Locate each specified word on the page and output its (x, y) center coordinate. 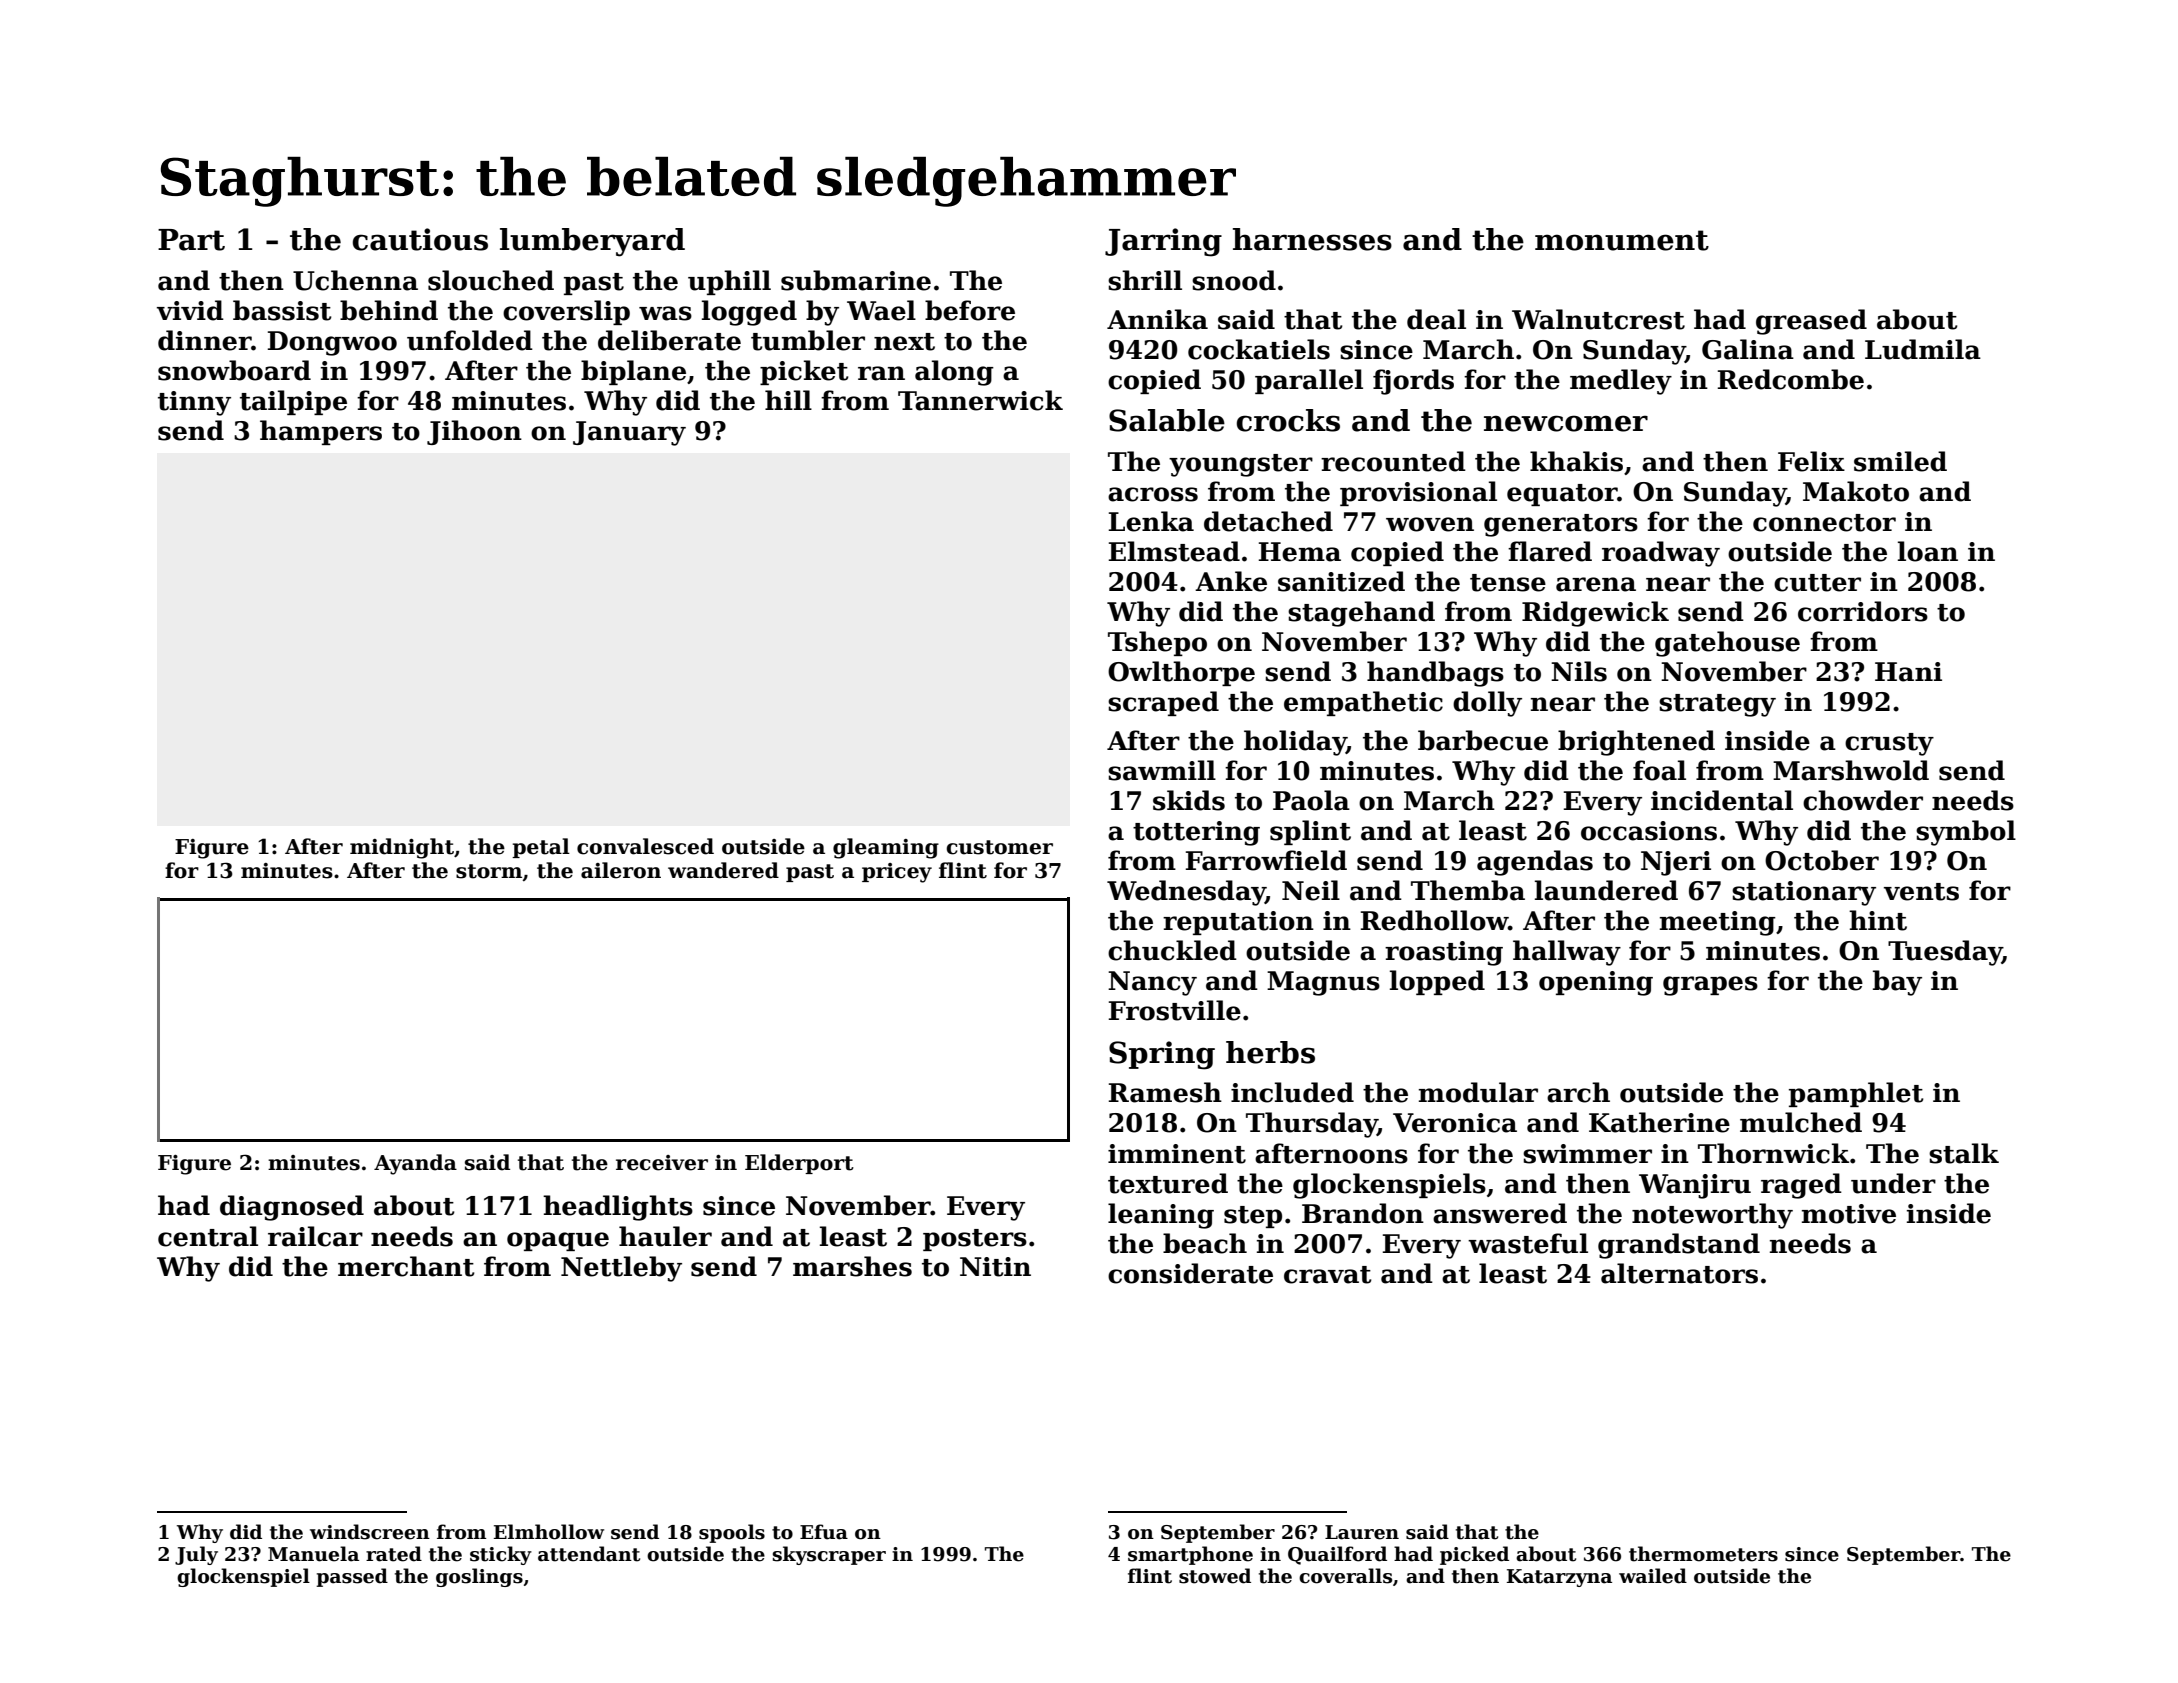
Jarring (1163, 242)
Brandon (1363, 1213)
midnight (402, 848)
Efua (824, 1532)
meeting (1718, 923)
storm (489, 871)
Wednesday (1186, 893)
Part (191, 240)
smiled (1900, 461)
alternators (1679, 1273)
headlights (618, 1208)
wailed (1653, 1576)
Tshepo (1157, 643)
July (196, 1555)
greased (1811, 322)
